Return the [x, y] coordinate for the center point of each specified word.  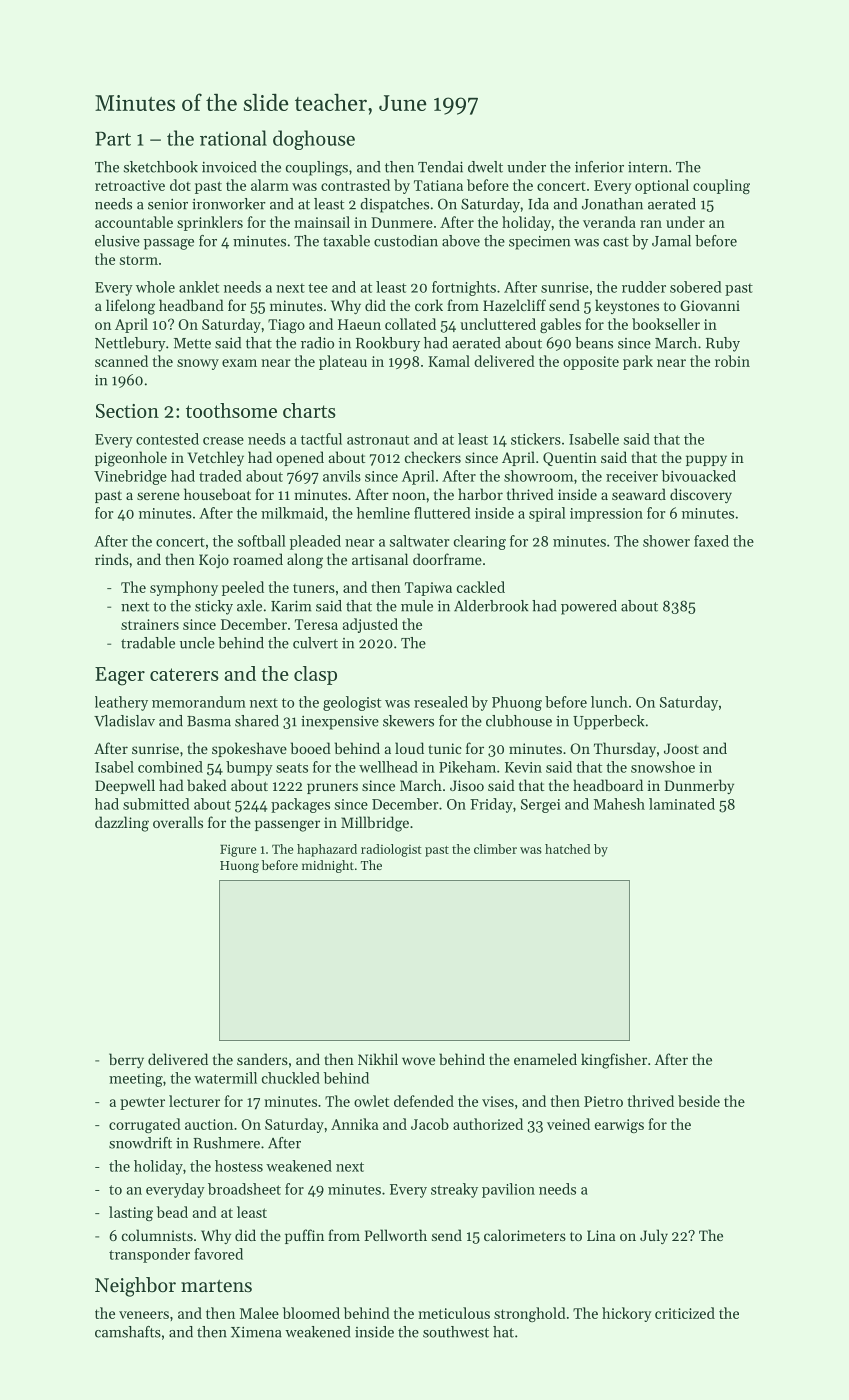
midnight [328, 866]
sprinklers [210, 223]
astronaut [378, 440]
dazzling [122, 824]
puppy [706, 460]
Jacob [430, 1124]
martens [216, 1286]
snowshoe [663, 767]
